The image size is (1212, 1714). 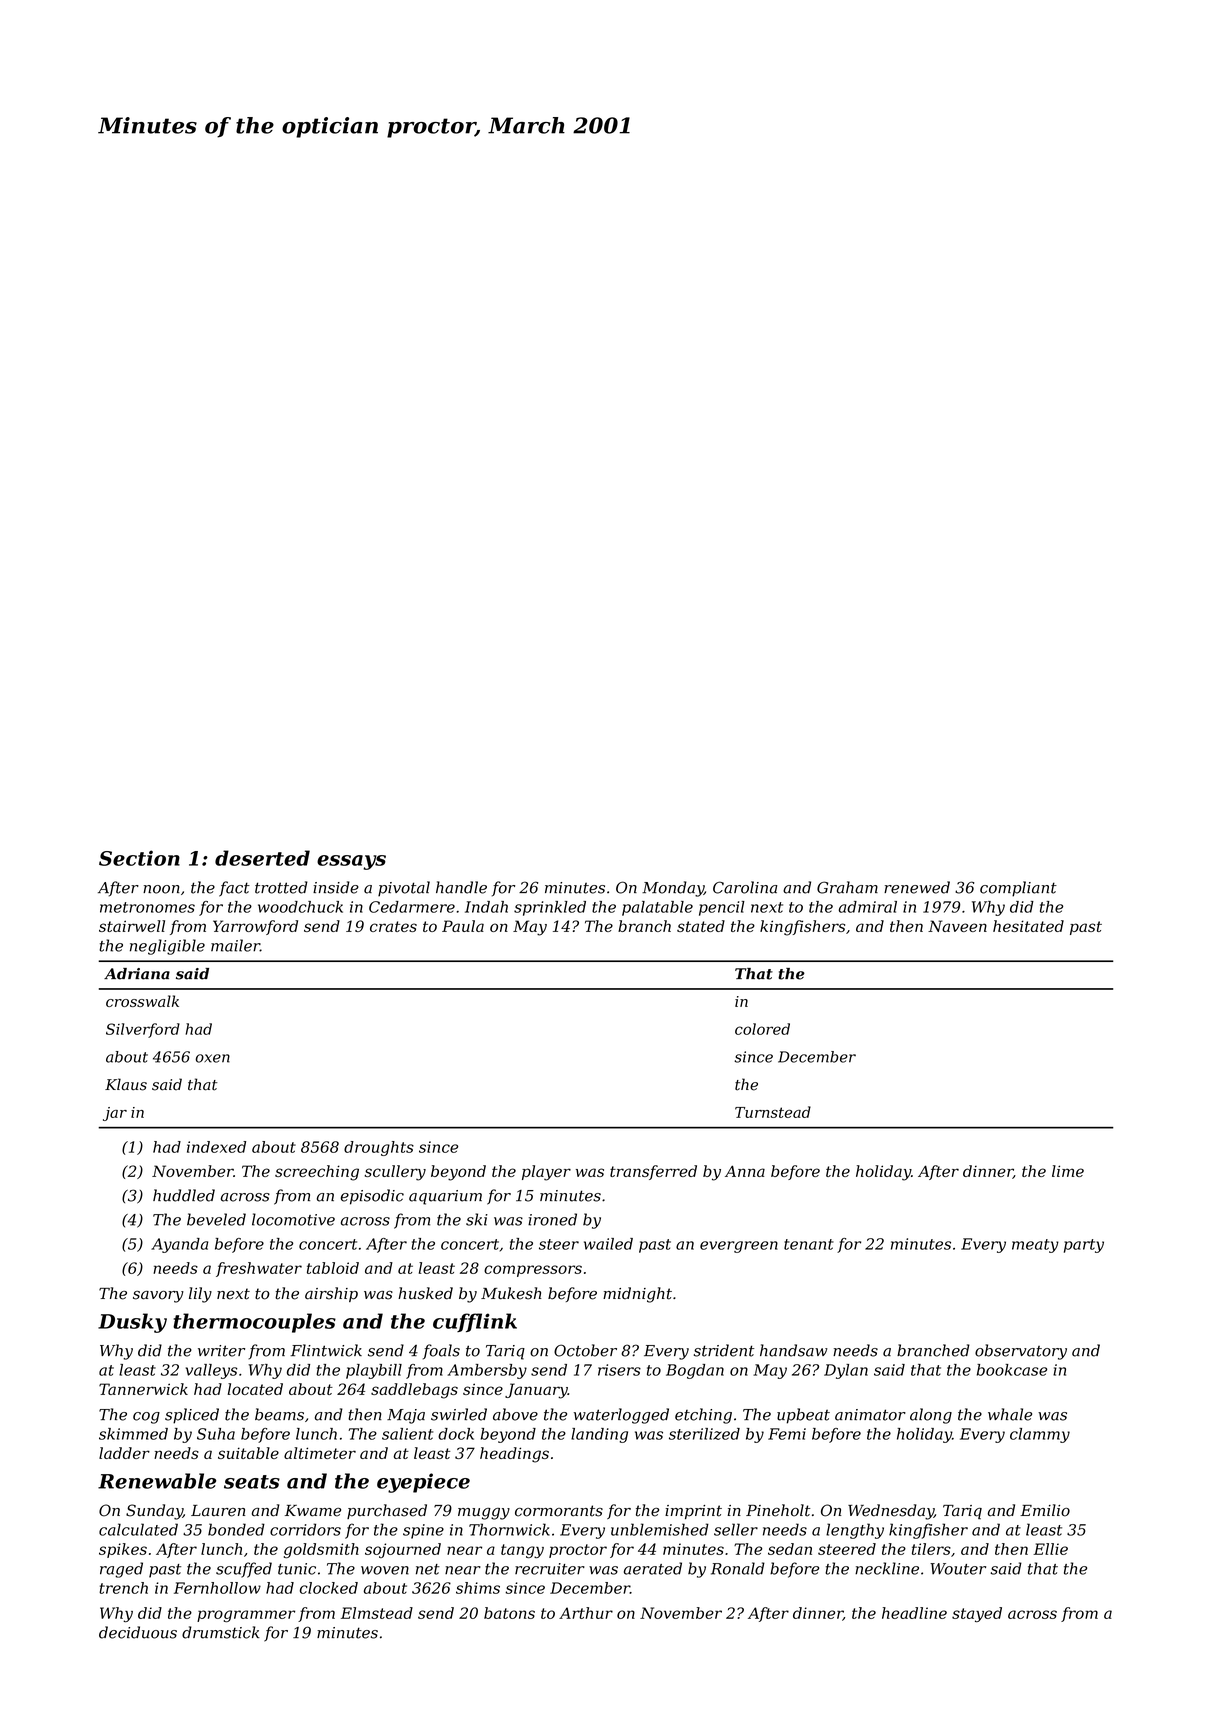 I want to click on Anna, so click(x=745, y=1171).
